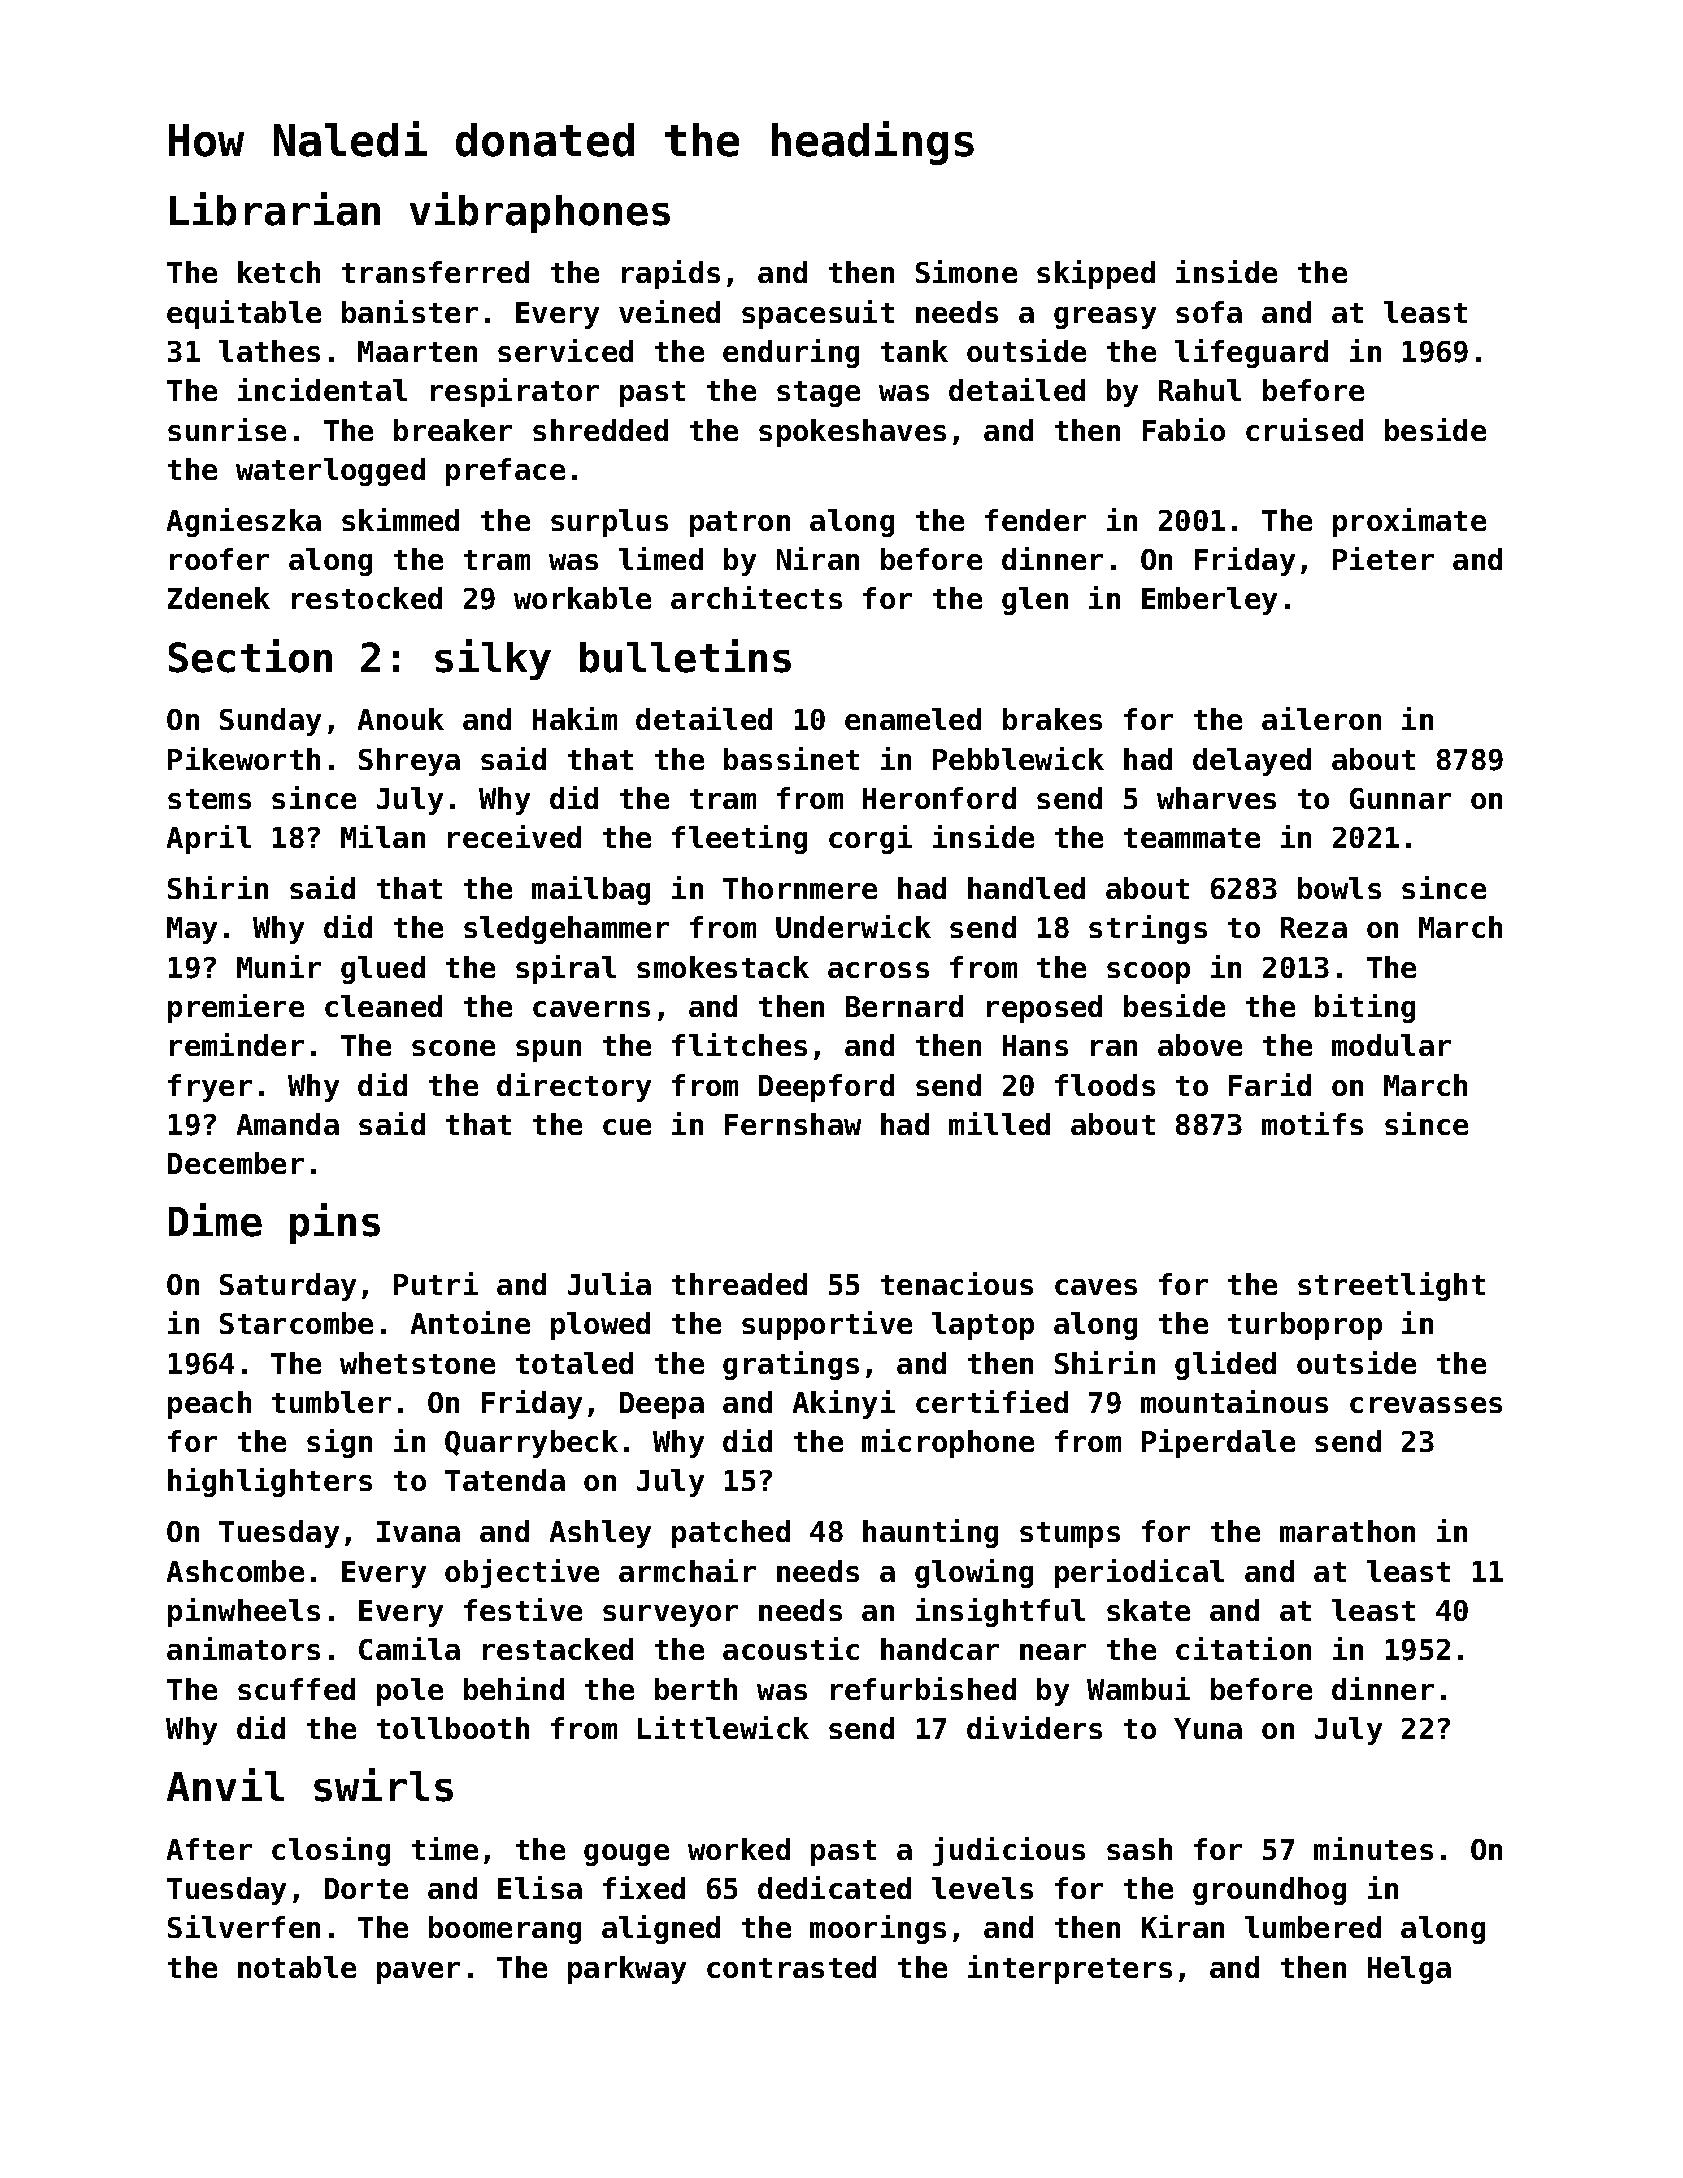 This screenshot has width=1683, height=2178. I want to click on groundhog, so click(1269, 1891).
